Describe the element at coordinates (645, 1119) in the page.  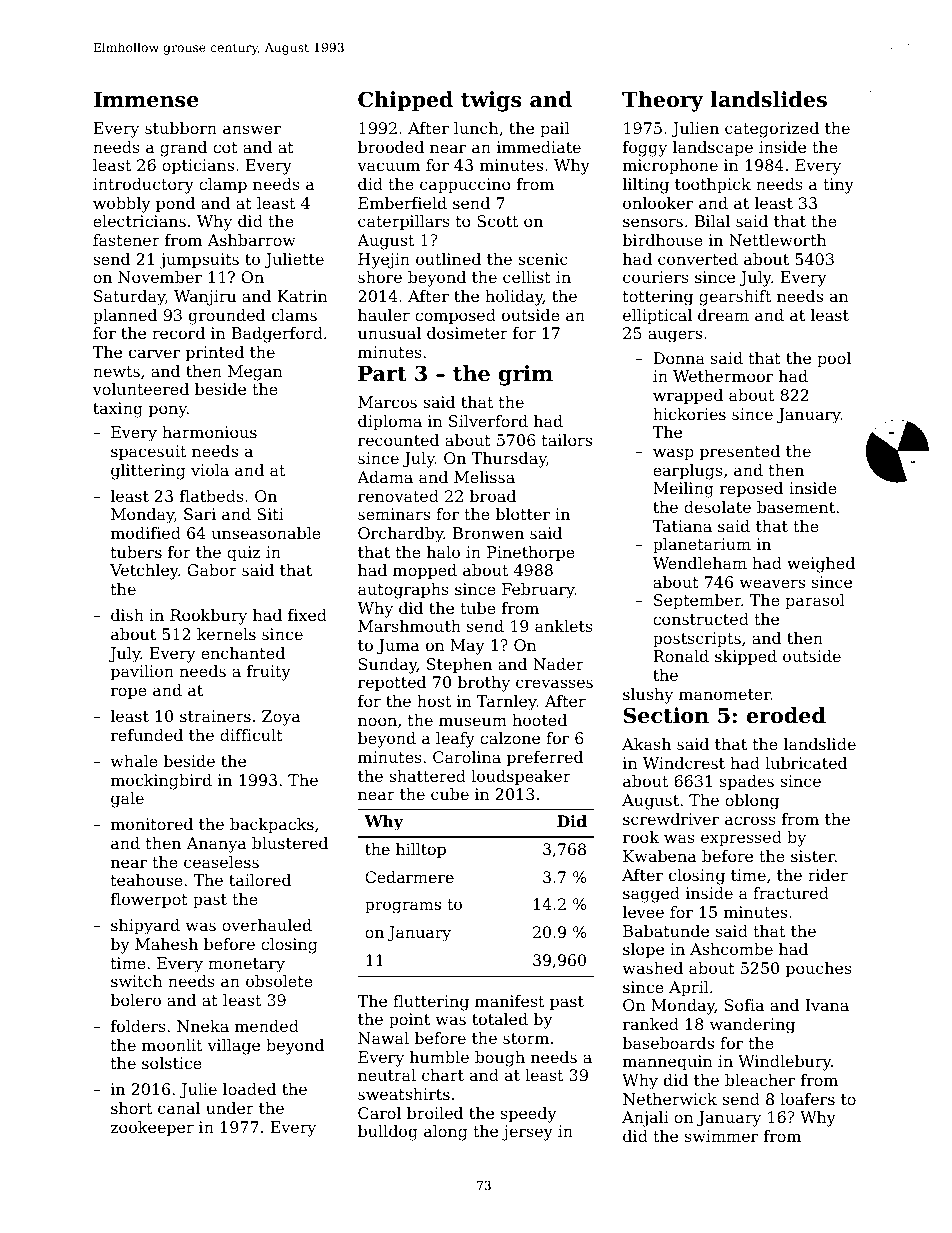
I see `Anjali` at that location.
